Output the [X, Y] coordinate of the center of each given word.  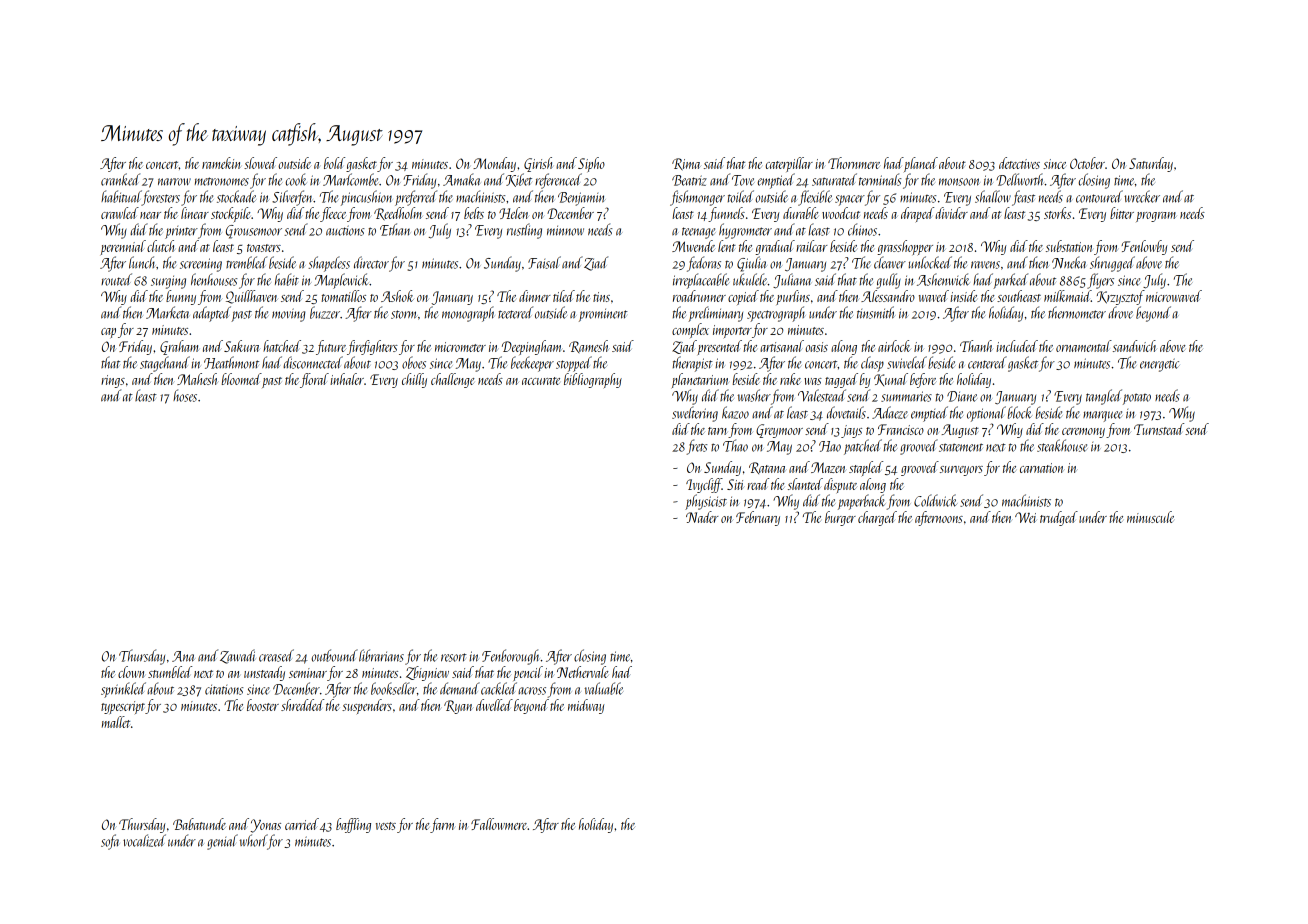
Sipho [591, 164]
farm [442, 825]
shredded [302, 705]
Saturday [1151, 164]
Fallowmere [499, 824]
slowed [260, 163]
